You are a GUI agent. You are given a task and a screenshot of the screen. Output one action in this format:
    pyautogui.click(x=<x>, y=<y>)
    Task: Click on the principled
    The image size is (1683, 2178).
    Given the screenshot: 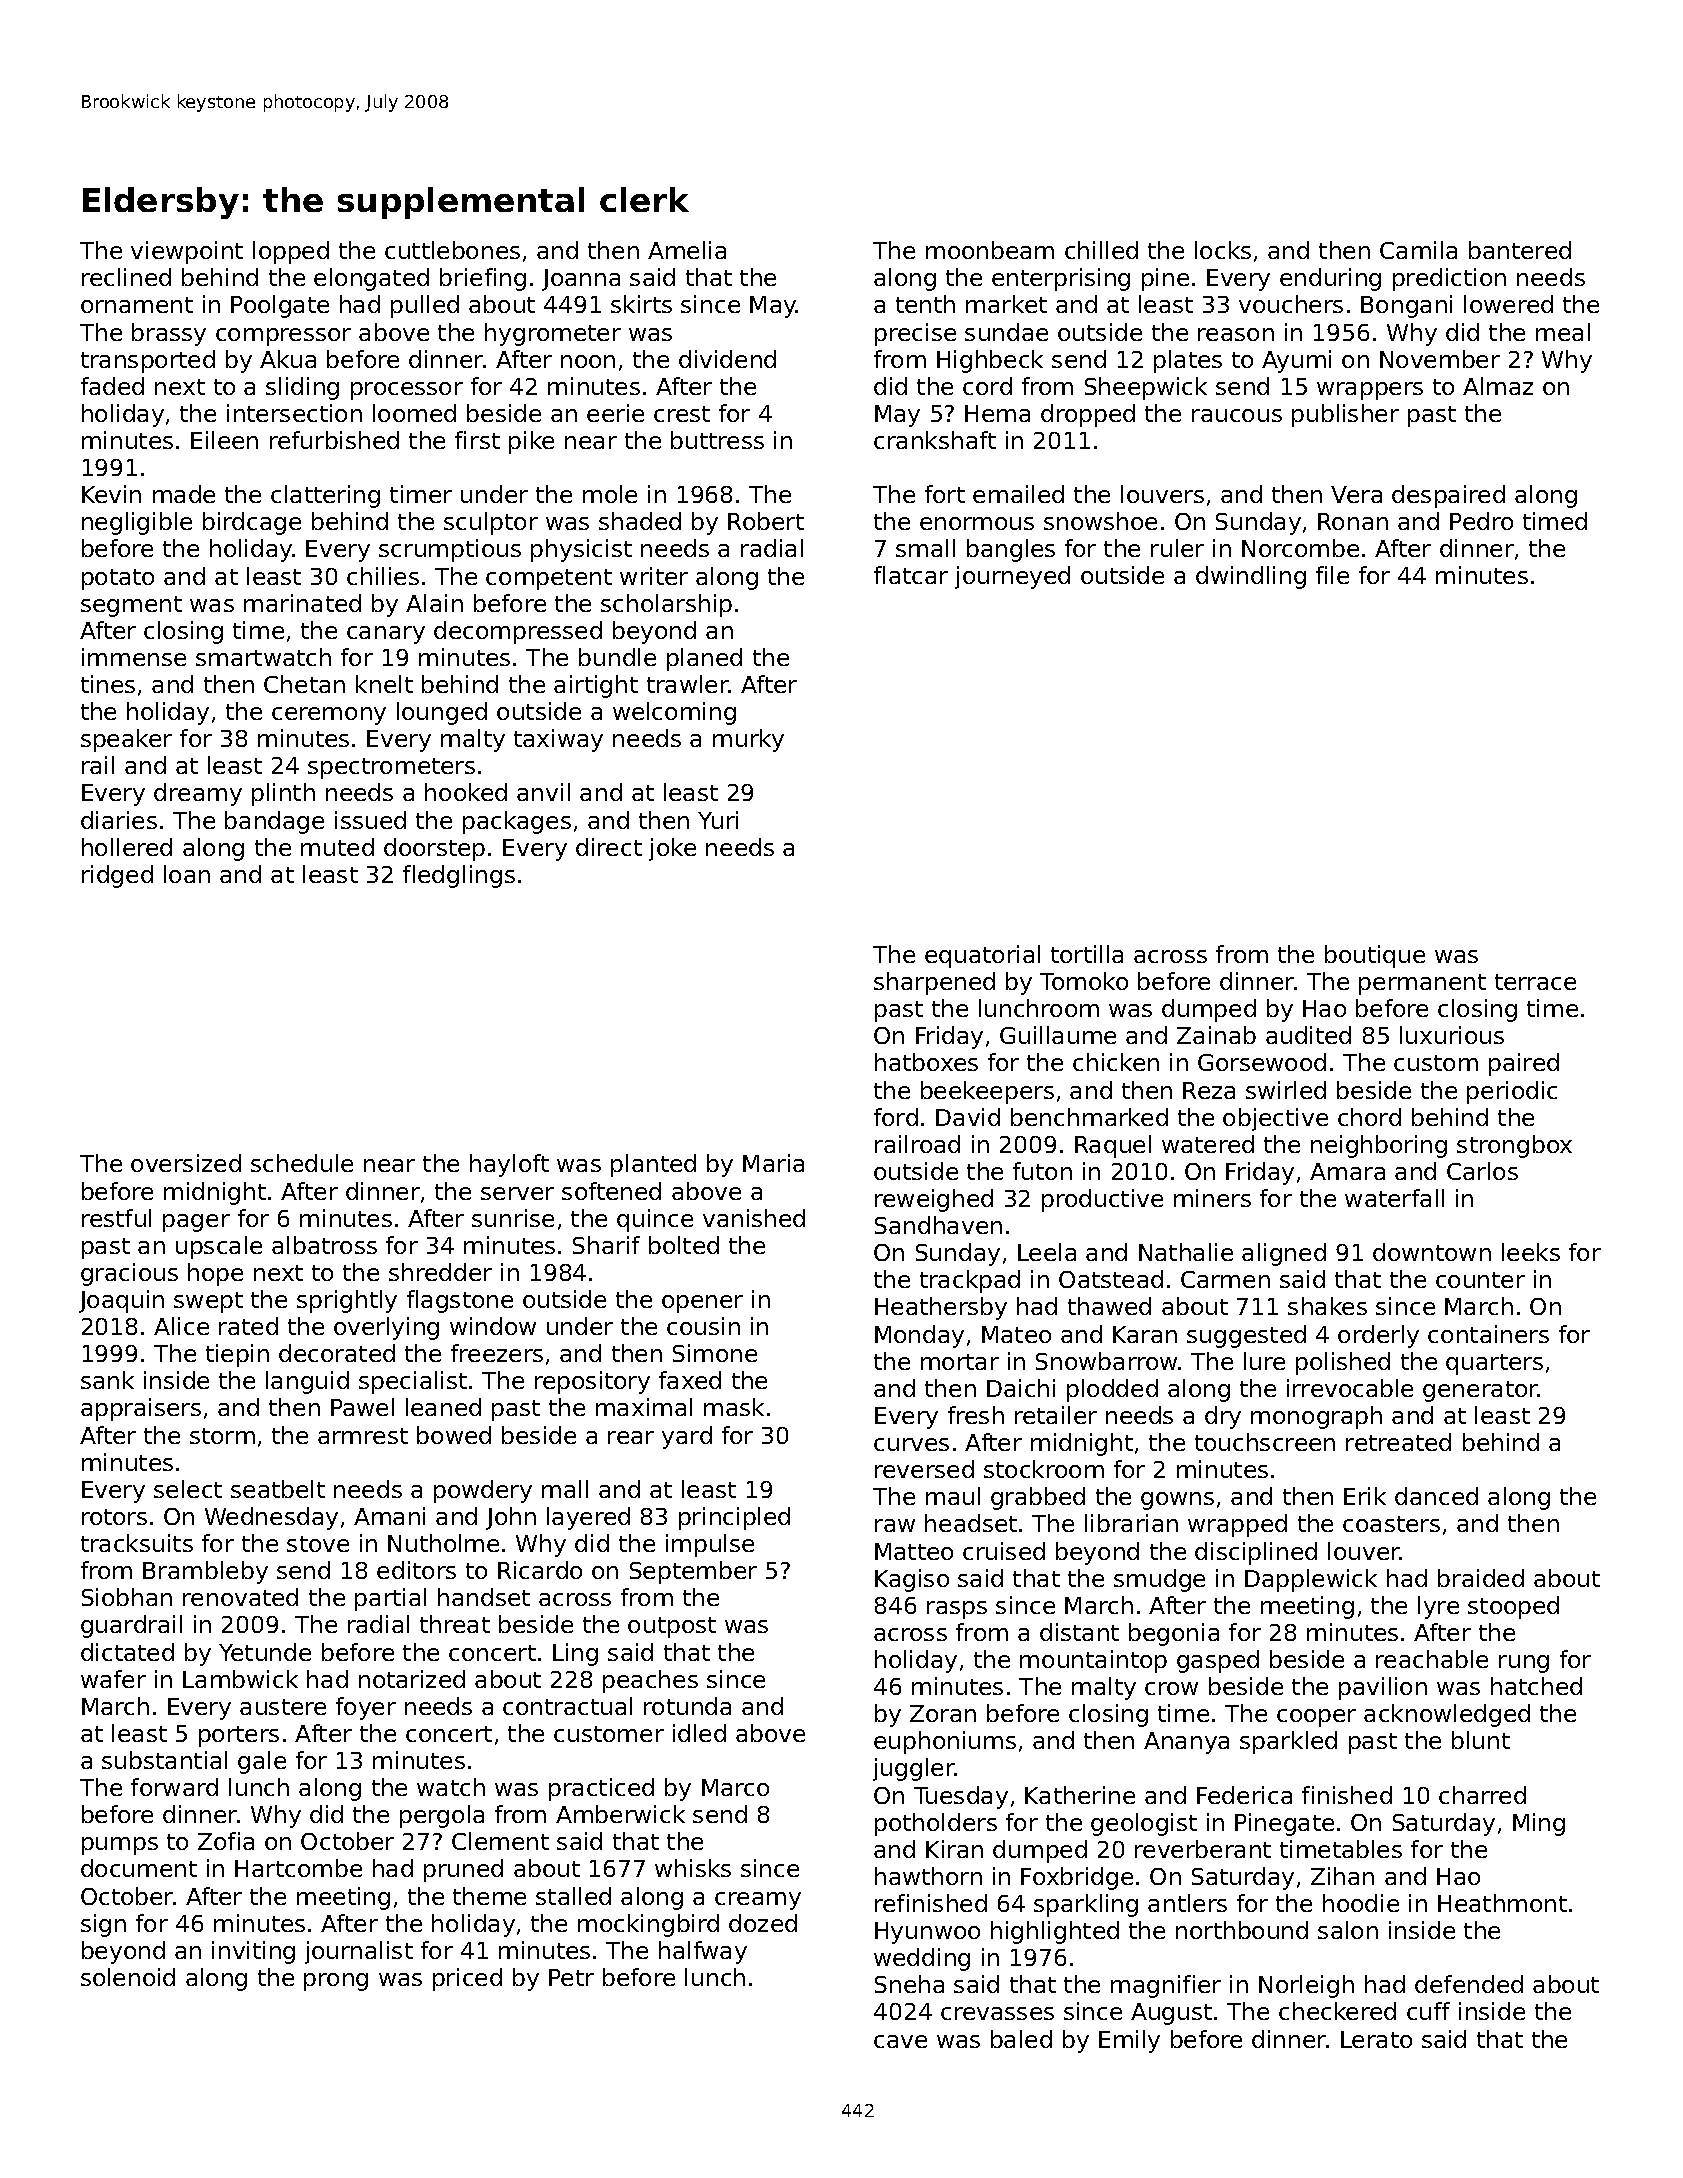 What is the action you would take?
    pyautogui.click(x=734, y=1518)
